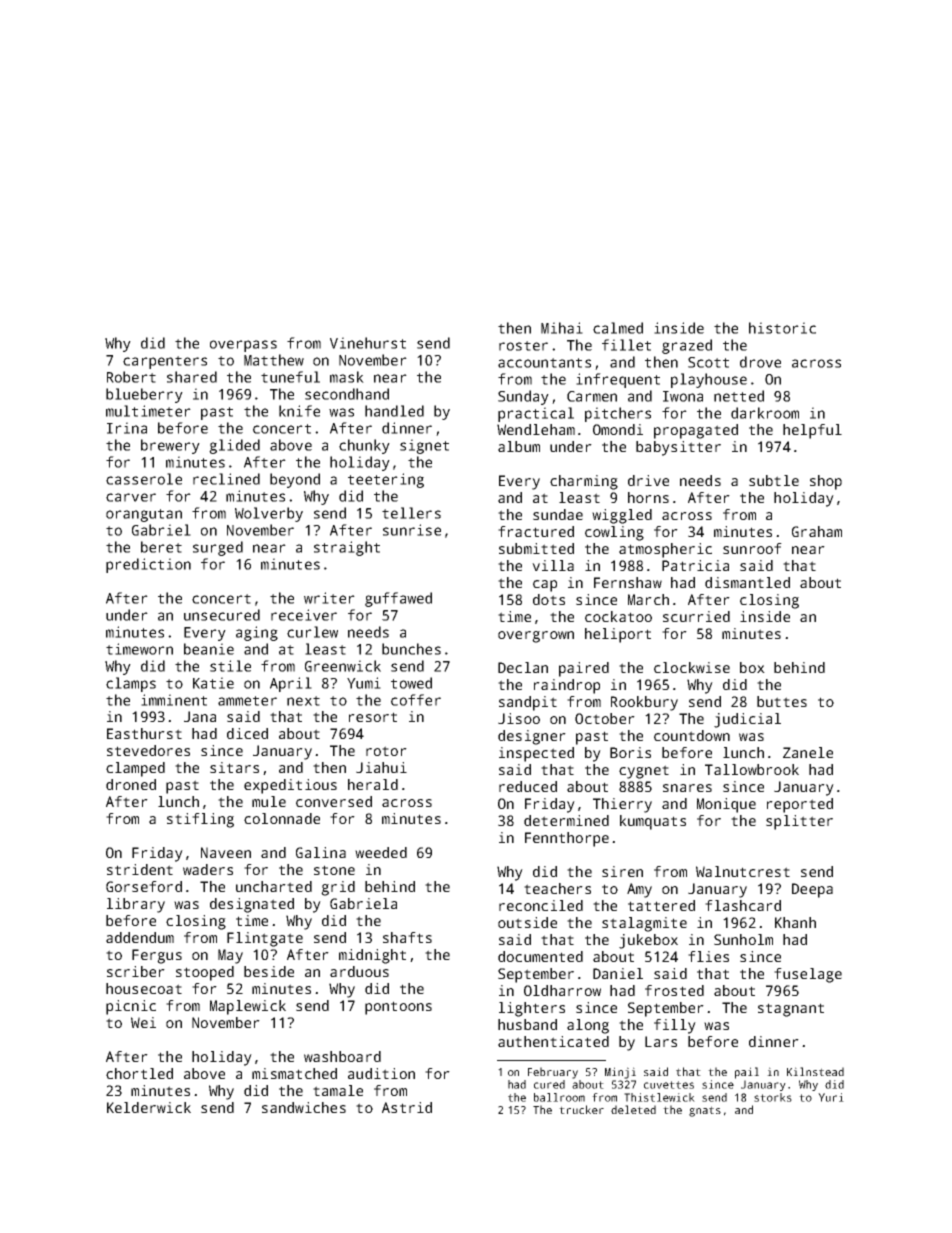  I want to click on herald, so click(373, 784).
